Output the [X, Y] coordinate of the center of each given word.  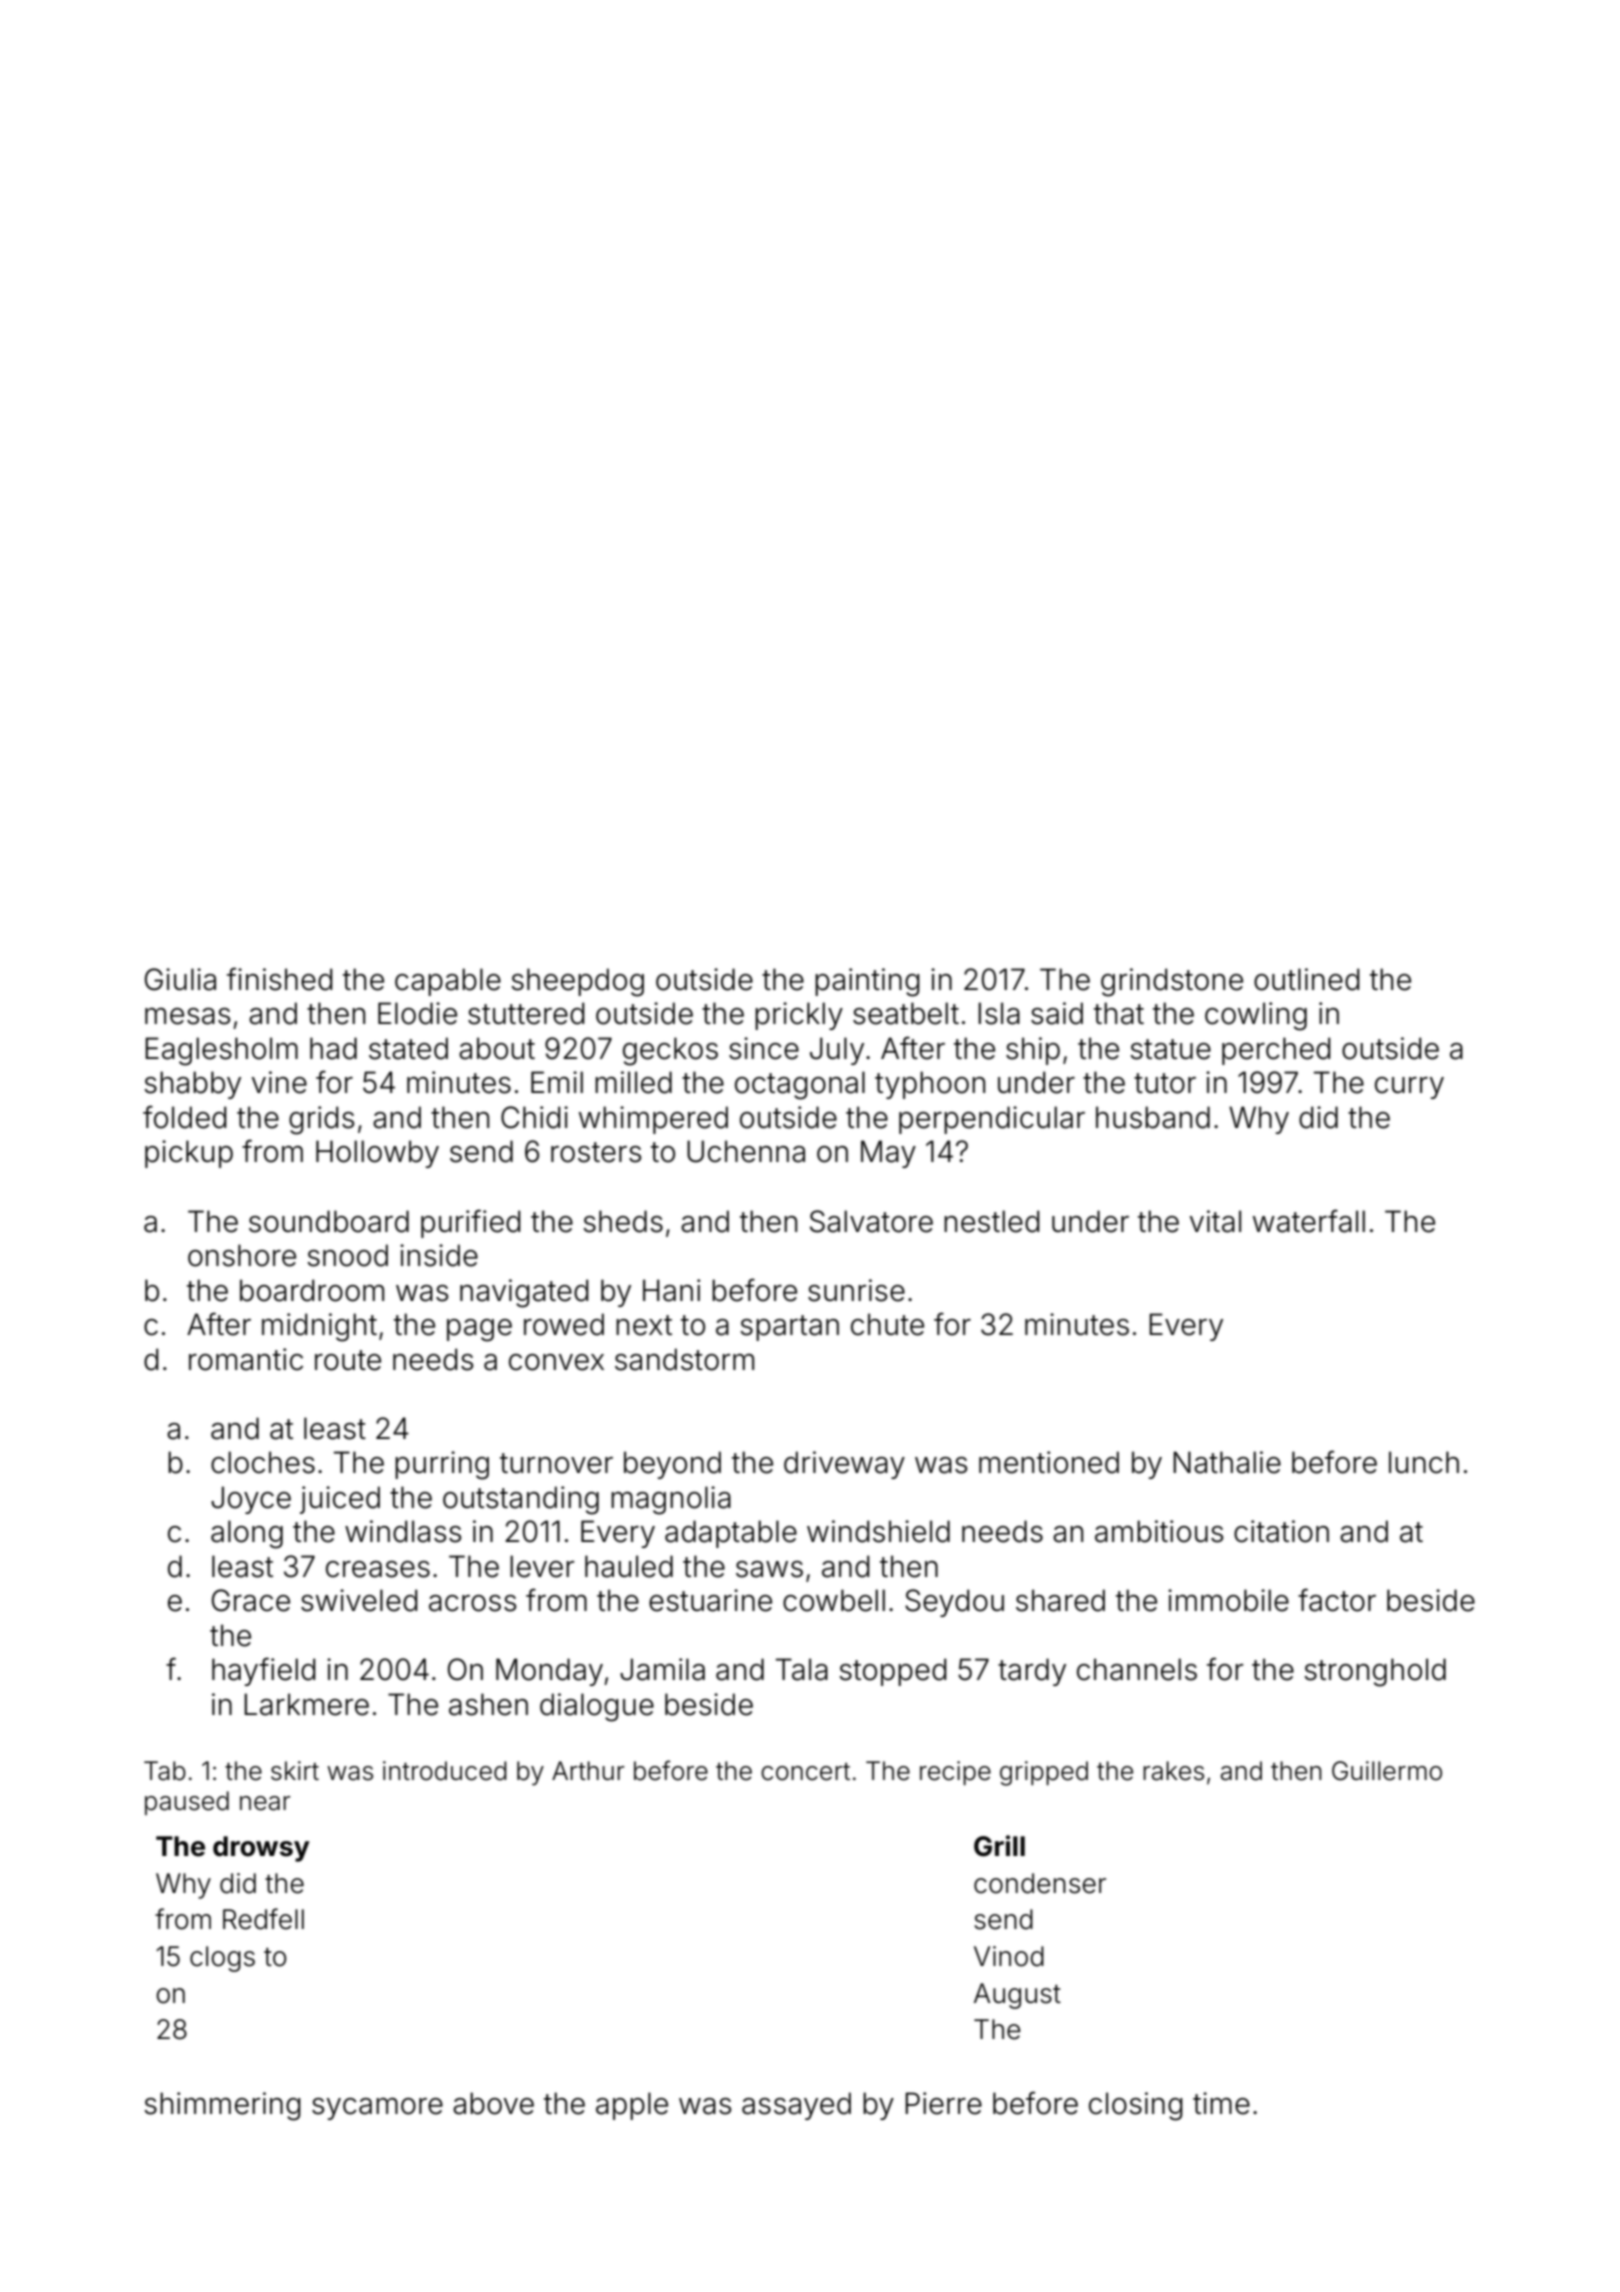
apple [632, 2106]
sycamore [377, 2109]
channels [1137, 1669]
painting [867, 982]
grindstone [1172, 982]
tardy [1032, 1672]
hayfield [264, 1671]
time [1221, 2103]
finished [280, 979]
